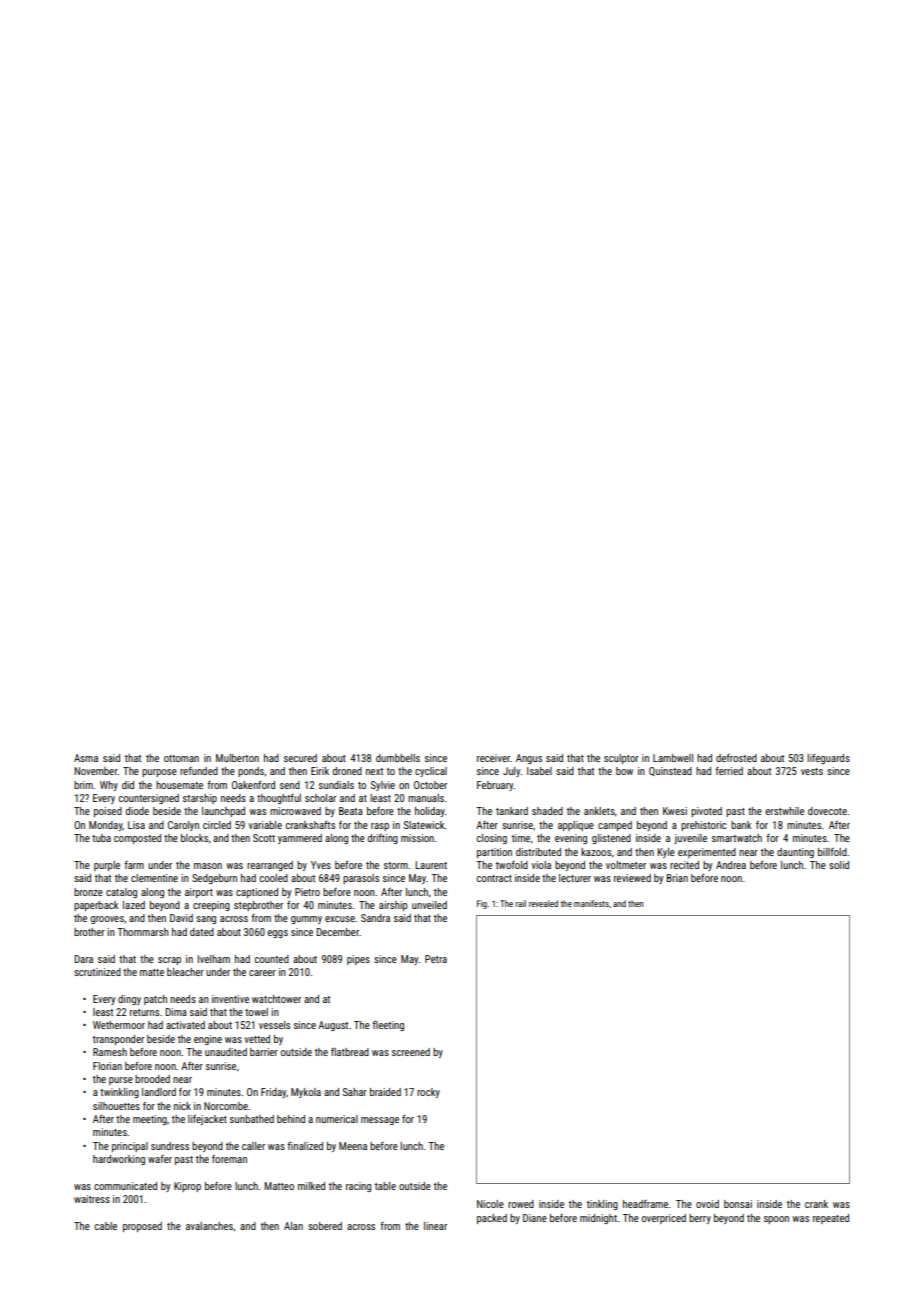 The height and width of the screenshot is (1308, 924). What do you see at coordinates (347, 771) in the screenshot?
I see `droned` at bounding box center [347, 771].
